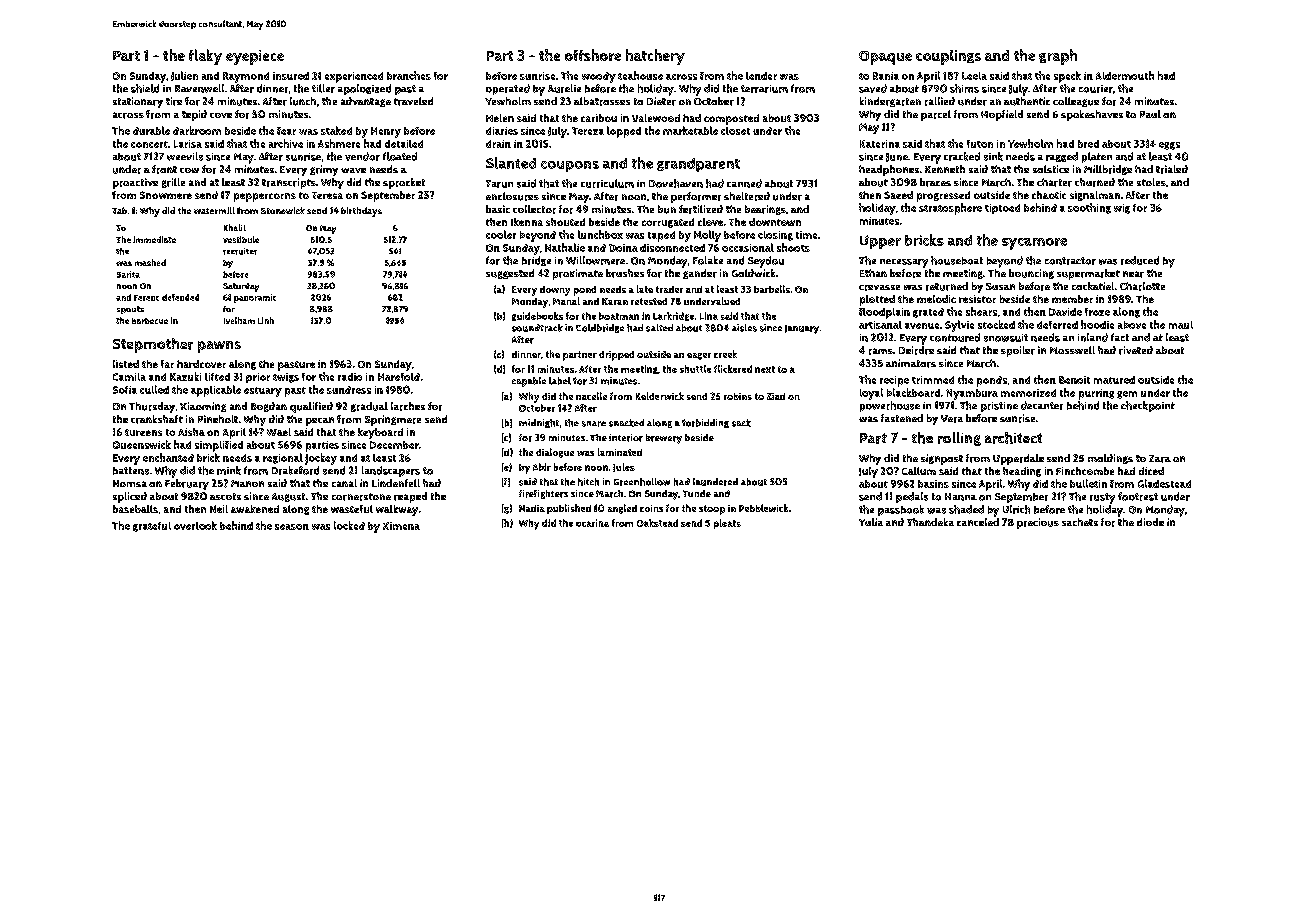  Describe the element at coordinates (660, 396) in the page. I see `Kelderwick` at that location.
